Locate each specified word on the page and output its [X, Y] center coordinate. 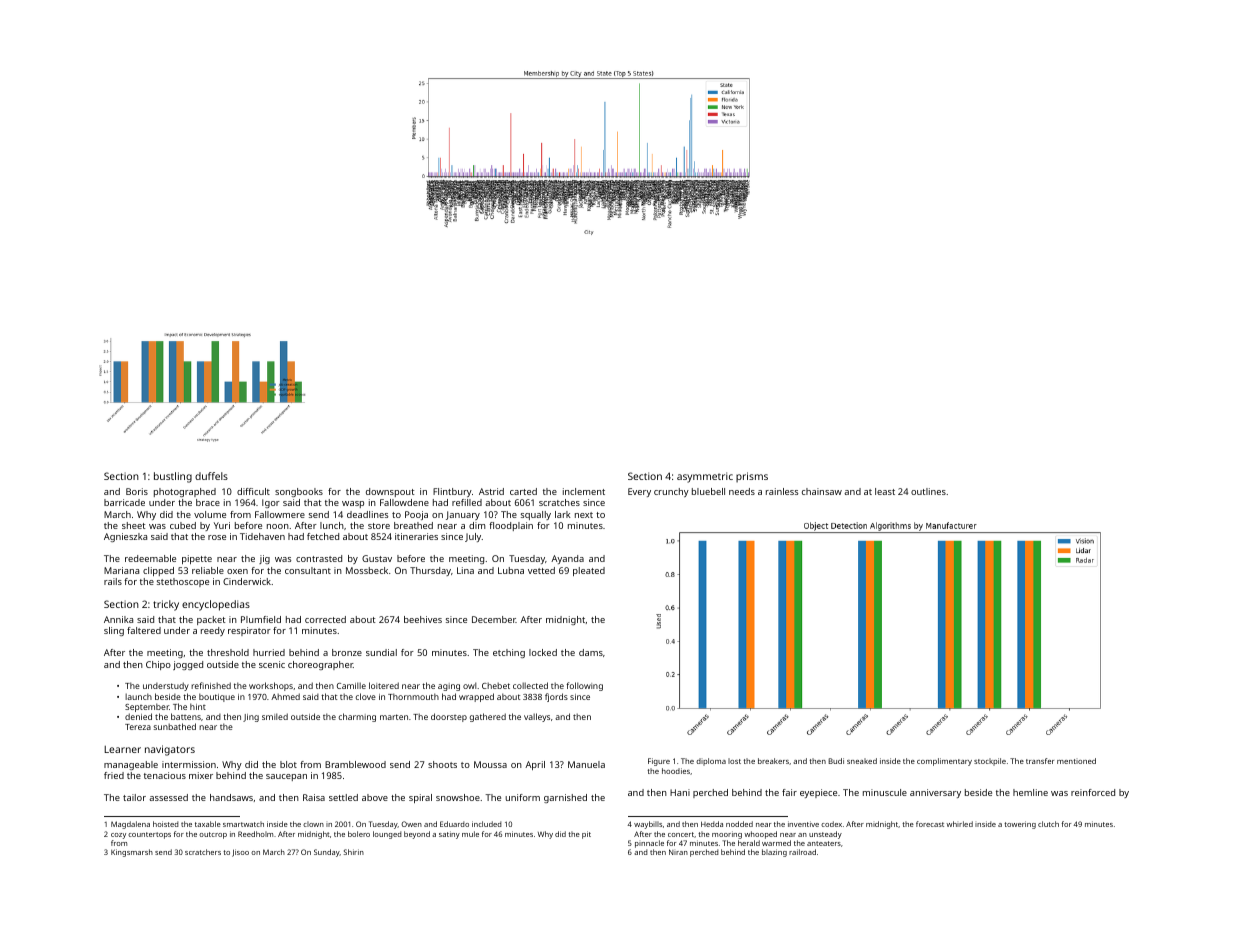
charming [357, 717]
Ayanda [567, 559]
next [584, 515]
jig [264, 559]
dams [591, 652]
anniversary [935, 793]
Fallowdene [404, 502]
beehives [423, 619]
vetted [541, 570]
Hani [680, 792]
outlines [928, 491]
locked [543, 652]
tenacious [165, 775]
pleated [589, 571]
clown [313, 824]
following [584, 686]
